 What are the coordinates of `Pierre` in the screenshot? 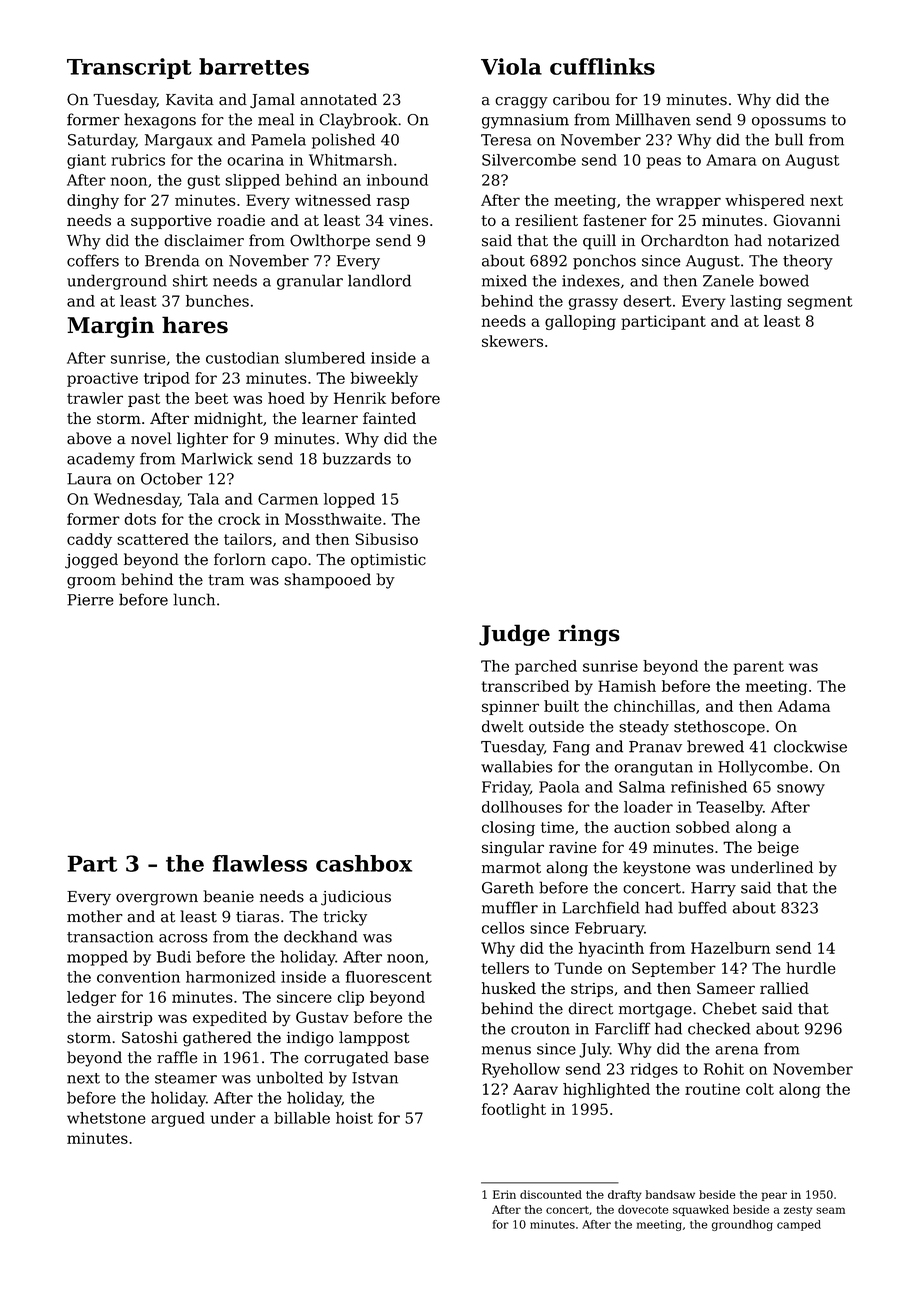 It's located at (90, 600).
